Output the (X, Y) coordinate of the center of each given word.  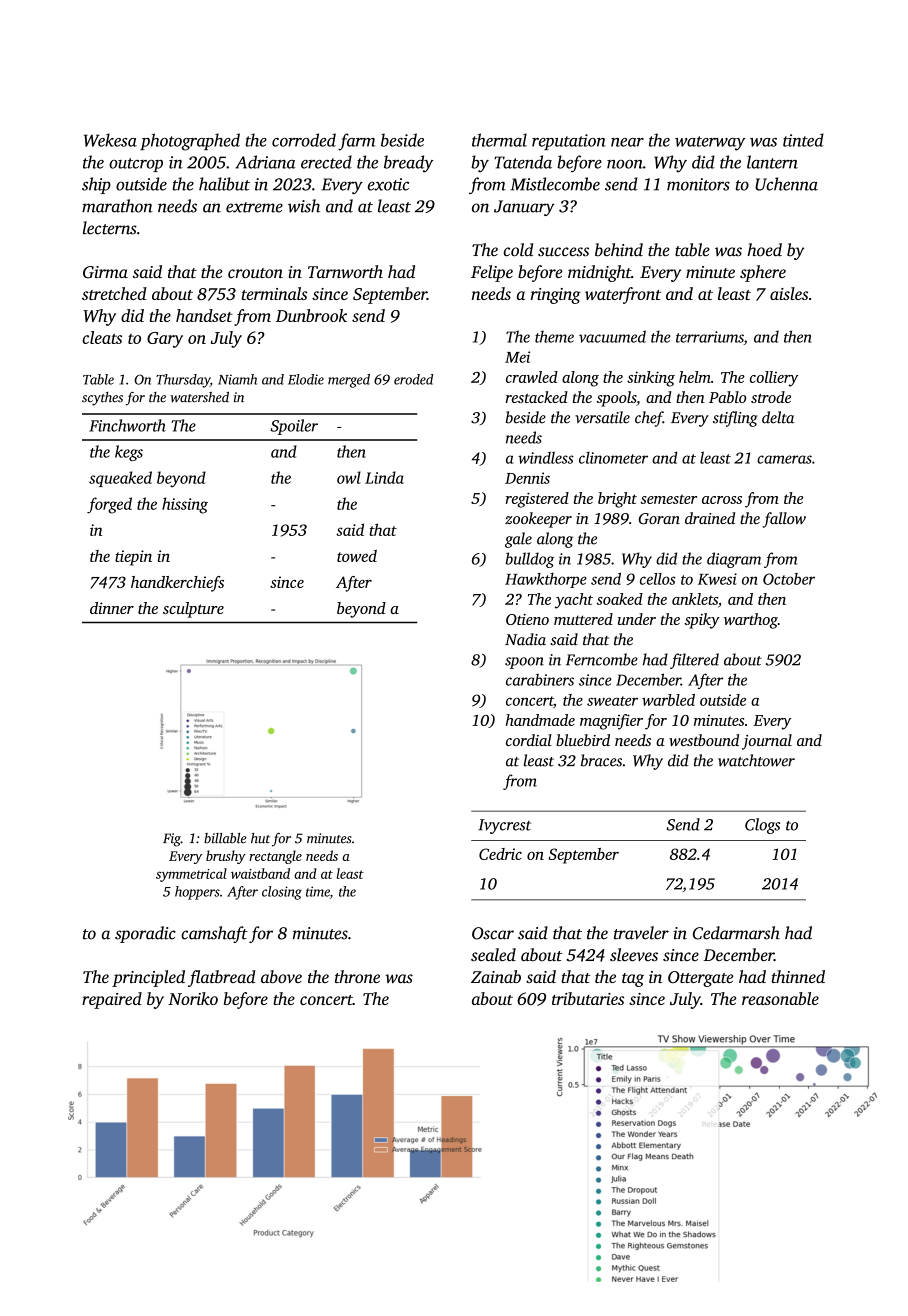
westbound (704, 740)
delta (778, 417)
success (563, 252)
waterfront (623, 295)
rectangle (275, 857)
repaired (112, 1000)
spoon (524, 663)
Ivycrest (504, 826)
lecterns (110, 228)
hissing (185, 505)
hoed (765, 250)
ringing (556, 296)
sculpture (193, 610)
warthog (751, 621)
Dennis (527, 478)
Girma (105, 272)
